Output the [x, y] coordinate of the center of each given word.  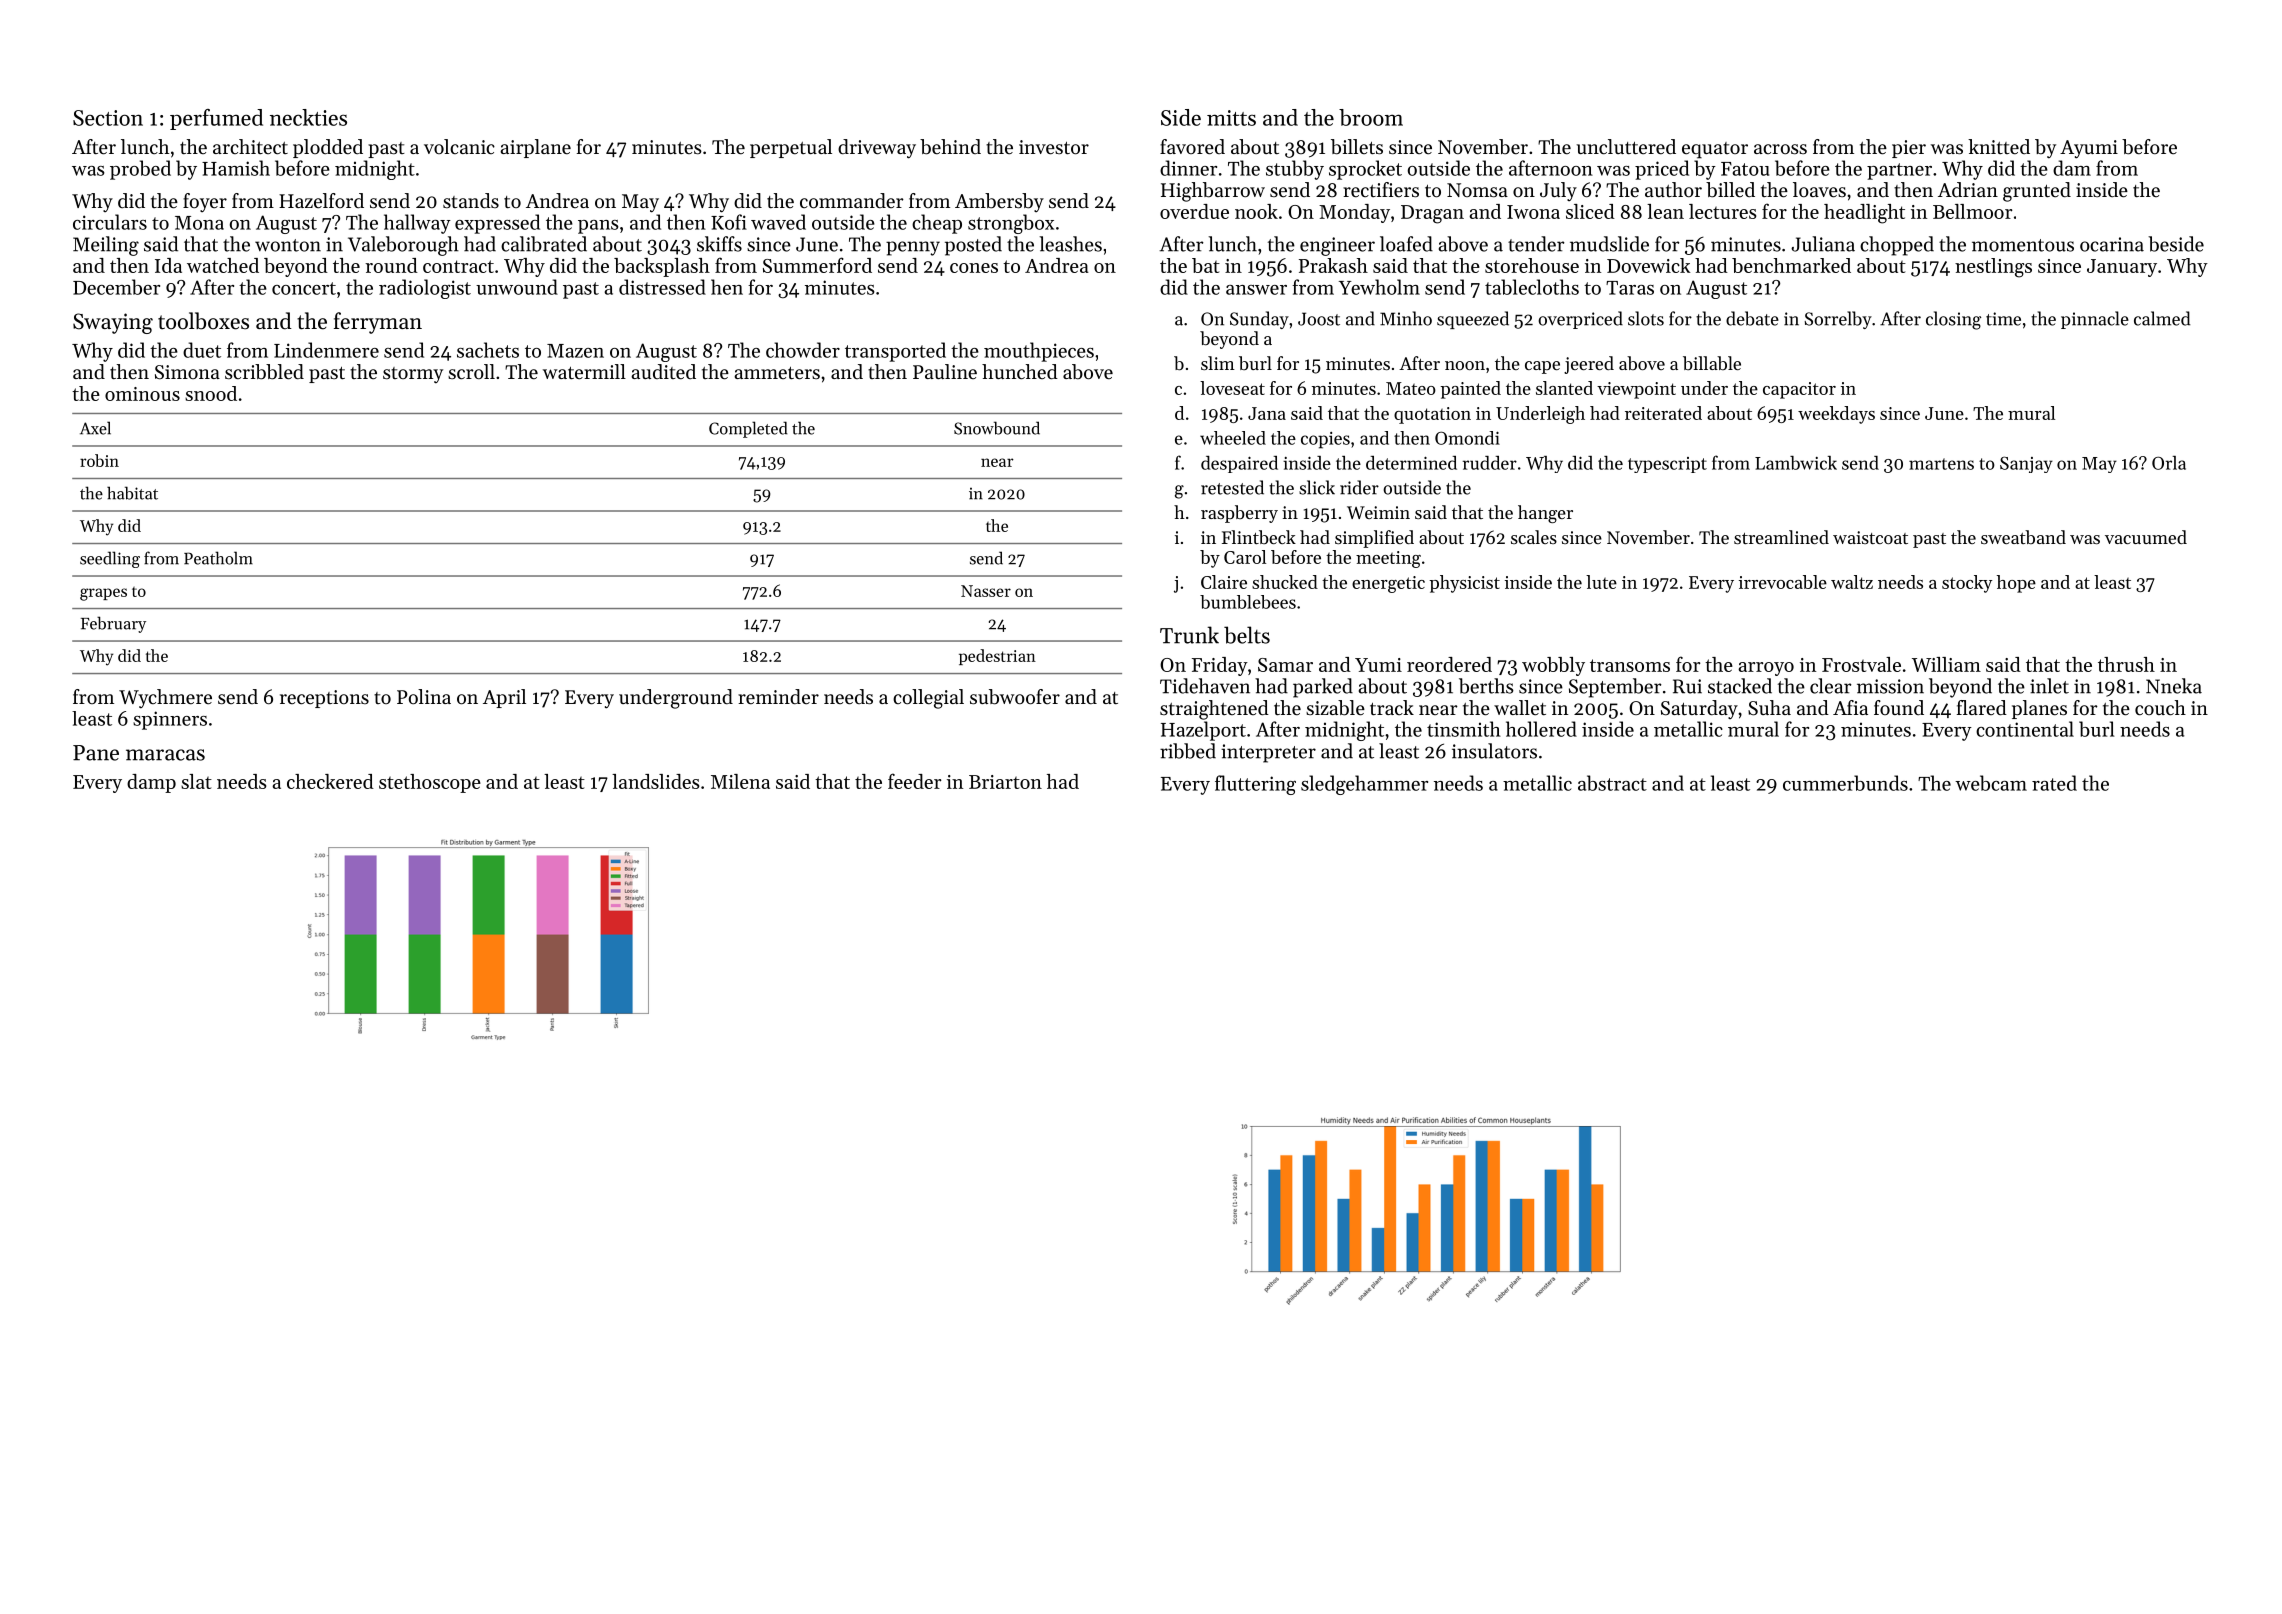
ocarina [2112, 244]
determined [1411, 463]
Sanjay [2026, 464]
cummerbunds [1845, 783]
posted [973, 246]
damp [151, 783]
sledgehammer [1364, 785]
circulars [110, 222]
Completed [748, 429]
